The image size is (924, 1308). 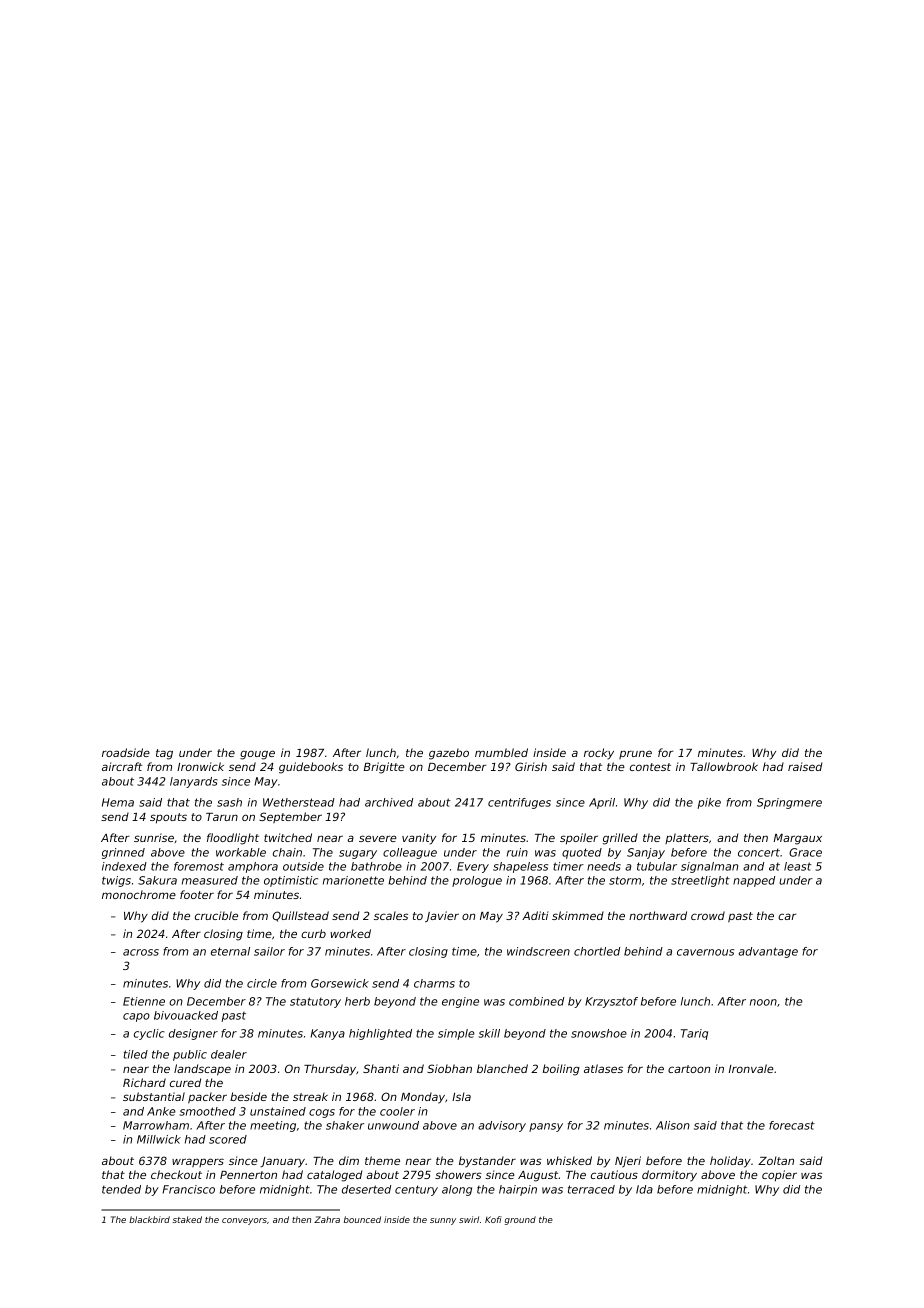 I want to click on combined, so click(x=536, y=1001).
